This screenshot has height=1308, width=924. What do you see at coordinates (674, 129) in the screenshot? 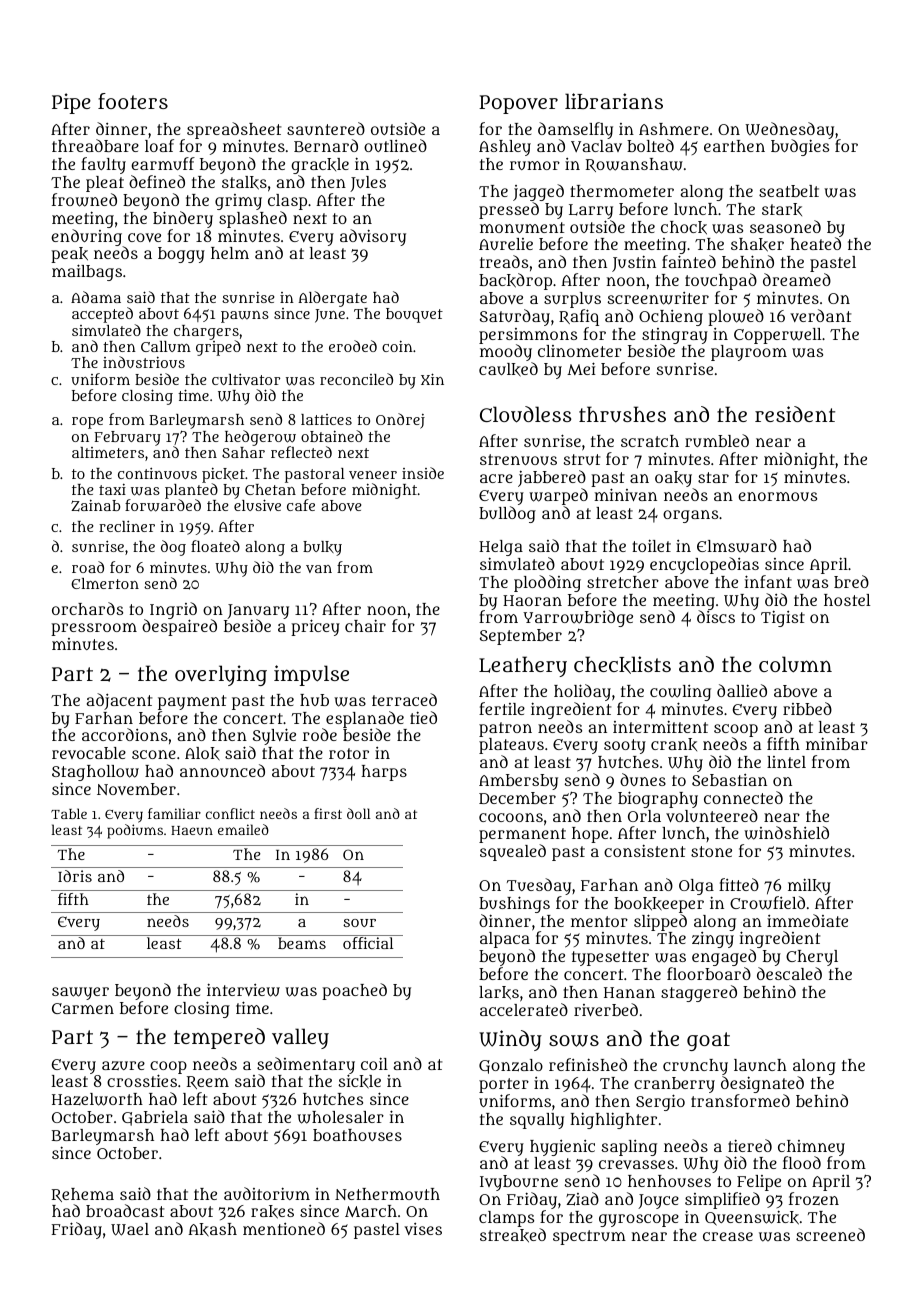
I see `Ashmere` at bounding box center [674, 129].
